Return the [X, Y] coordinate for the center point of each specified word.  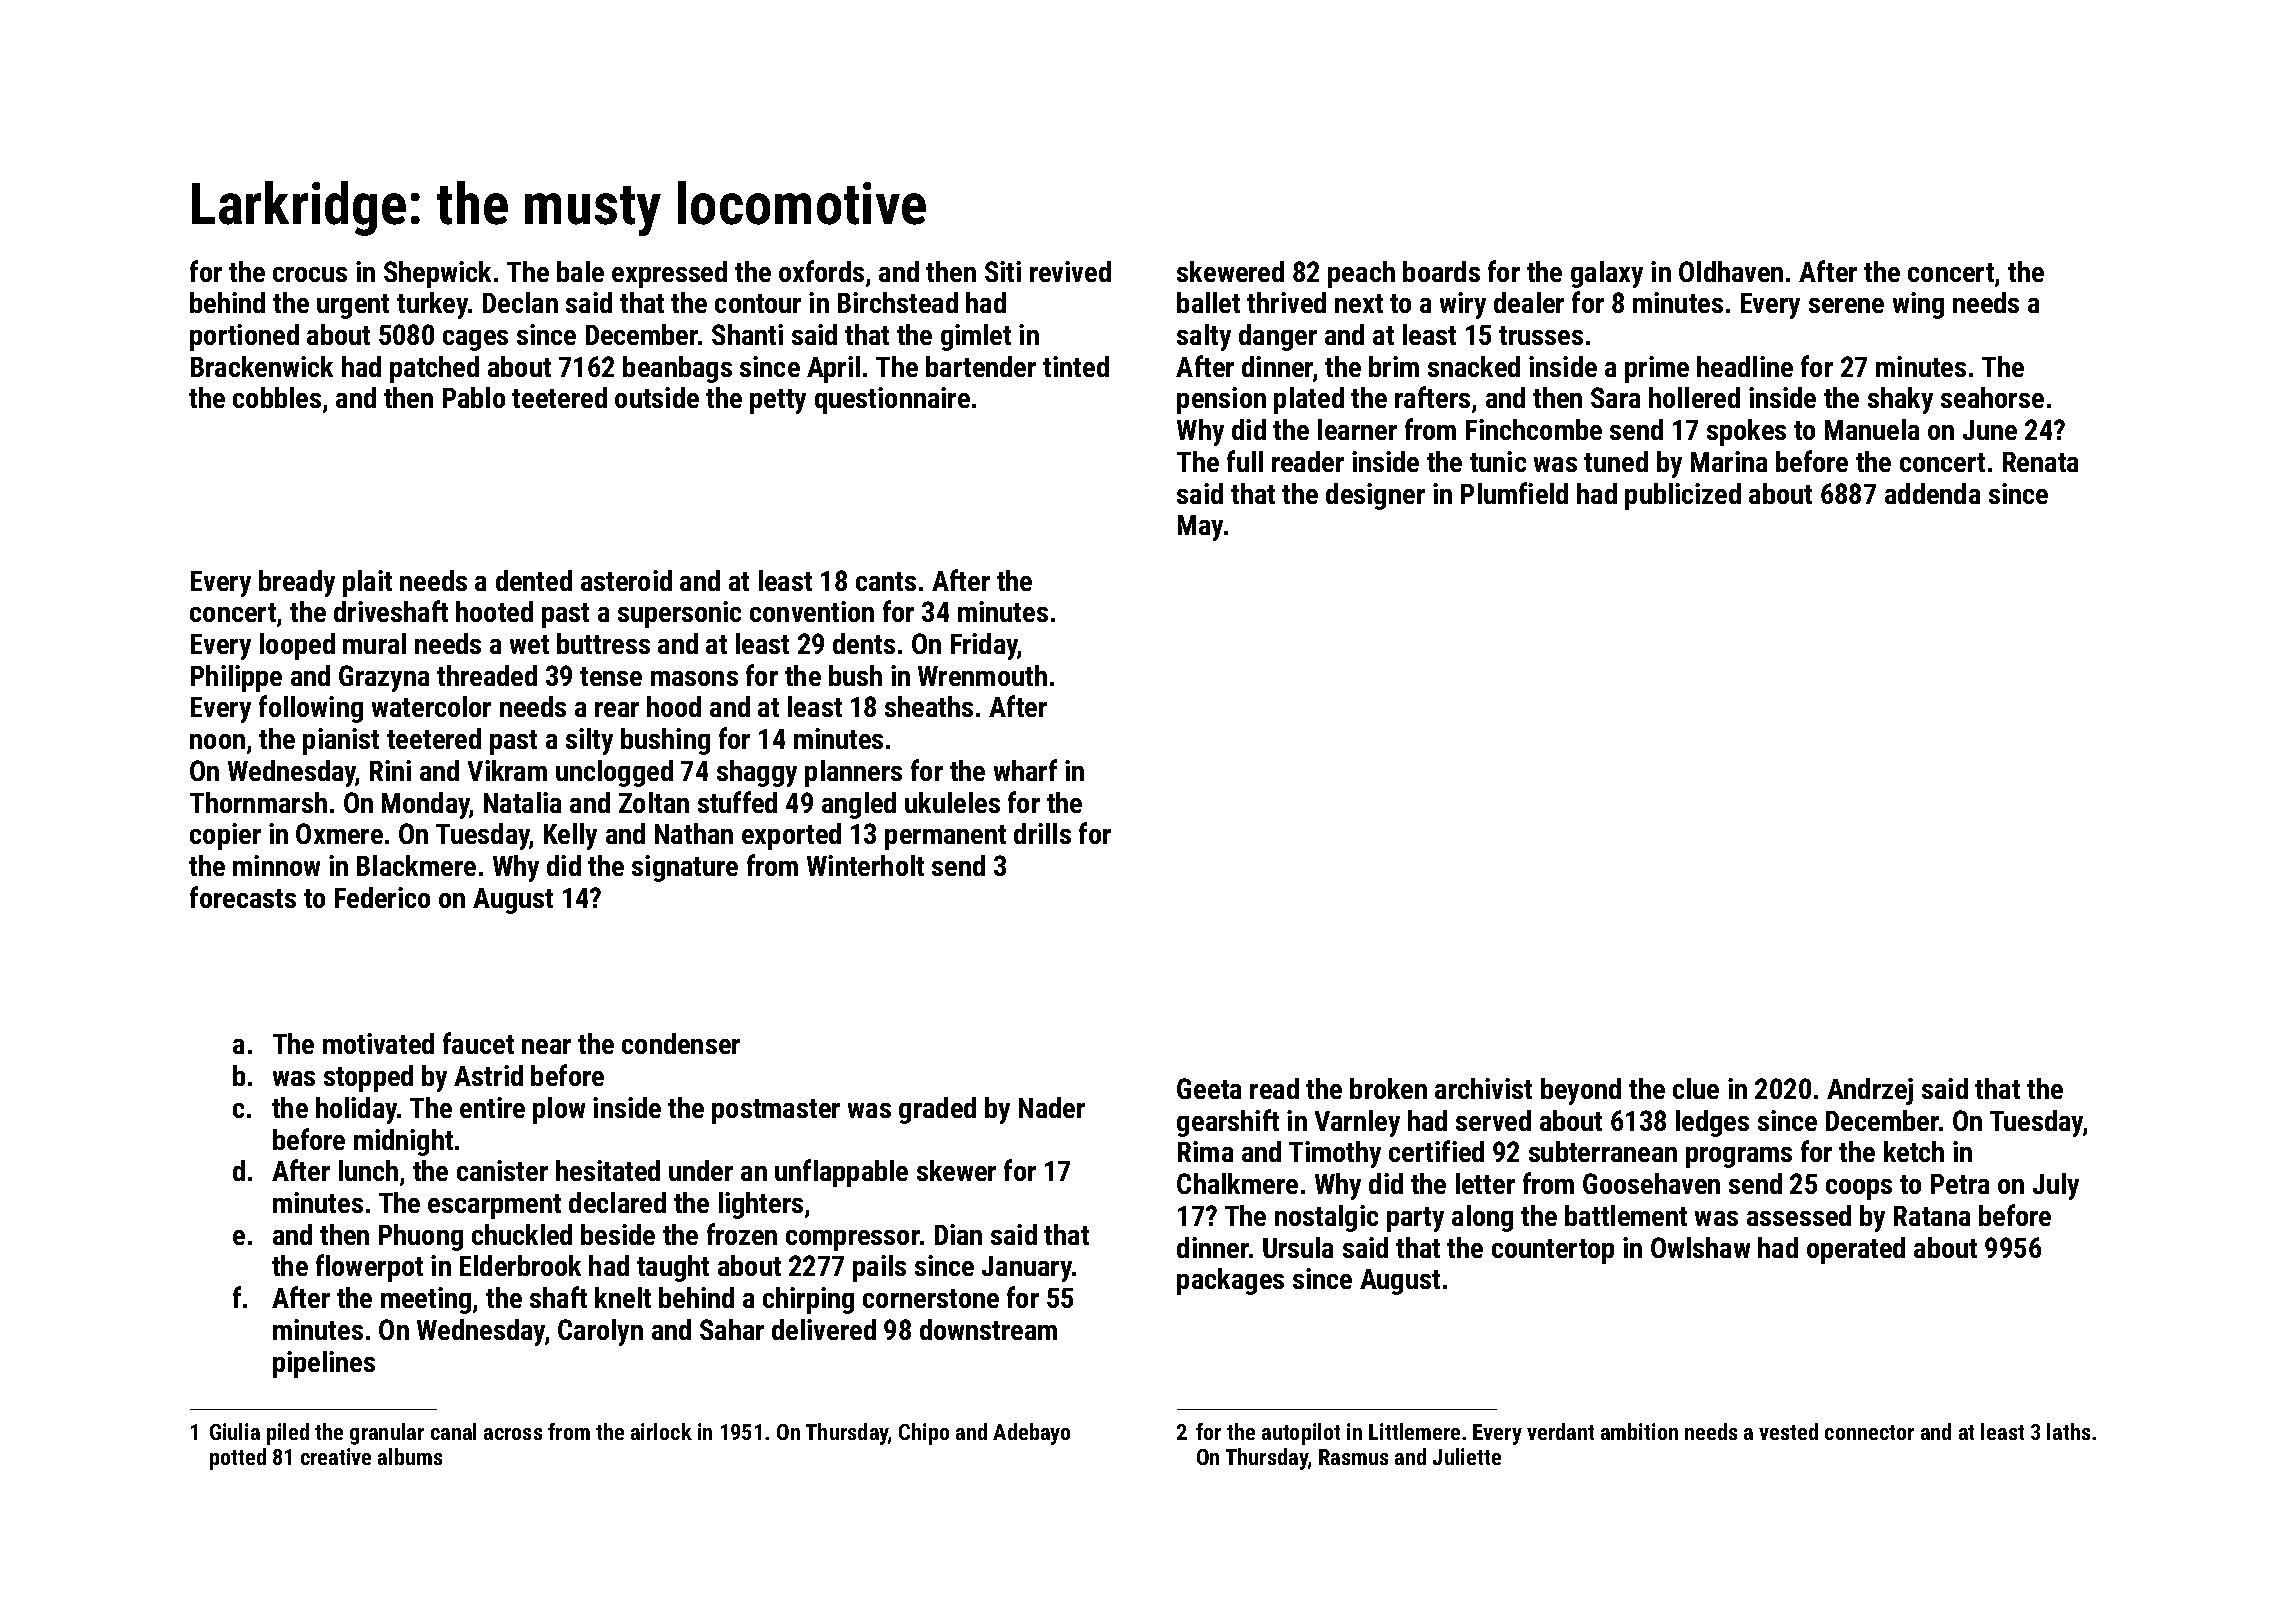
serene [1846, 305]
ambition [1639, 1431]
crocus [310, 274]
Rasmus [1353, 1457]
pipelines [324, 1364]
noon [217, 741]
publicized [1683, 496]
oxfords [821, 271]
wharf [1025, 770]
